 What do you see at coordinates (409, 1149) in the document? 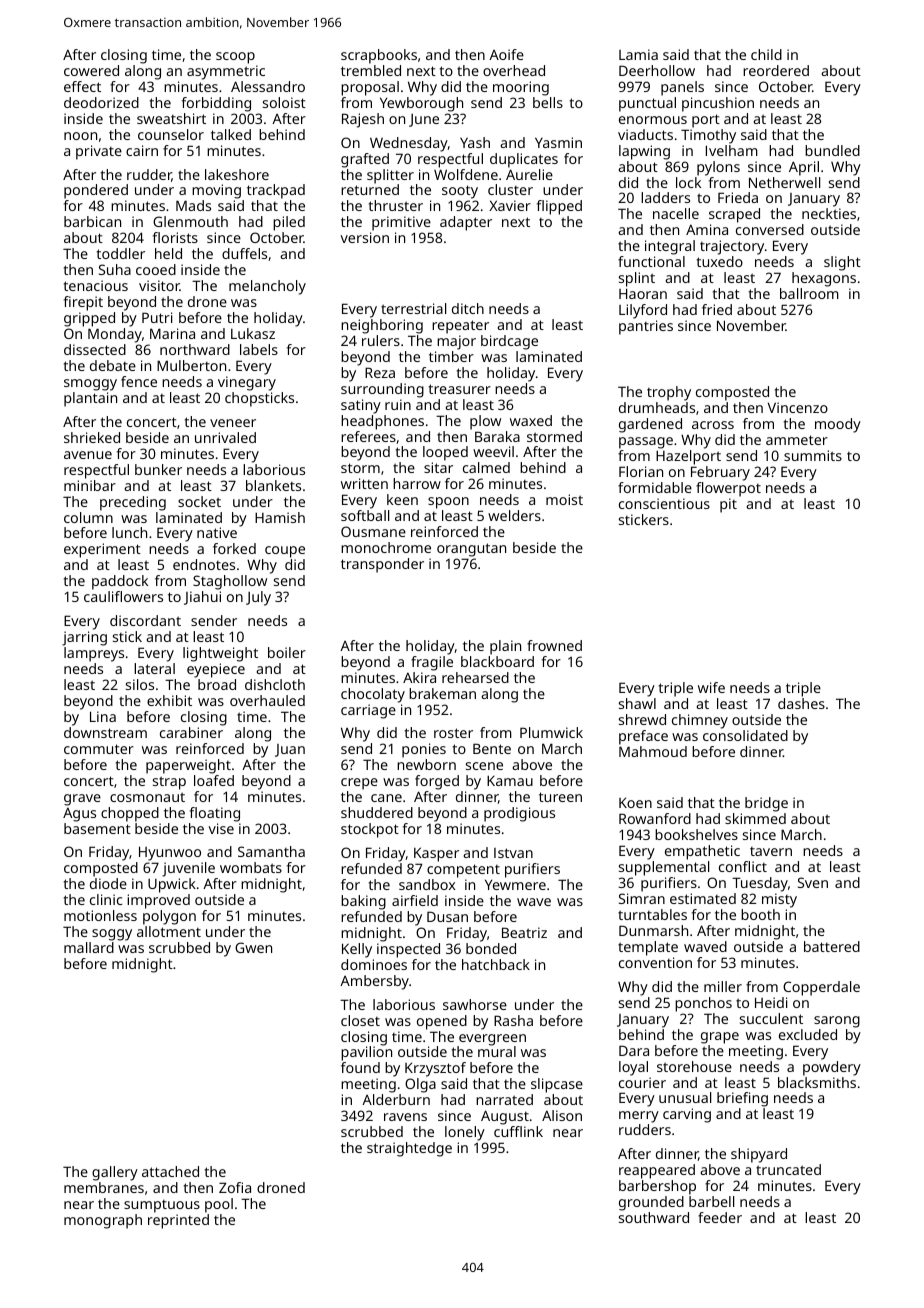
I see `straightedge` at bounding box center [409, 1149].
